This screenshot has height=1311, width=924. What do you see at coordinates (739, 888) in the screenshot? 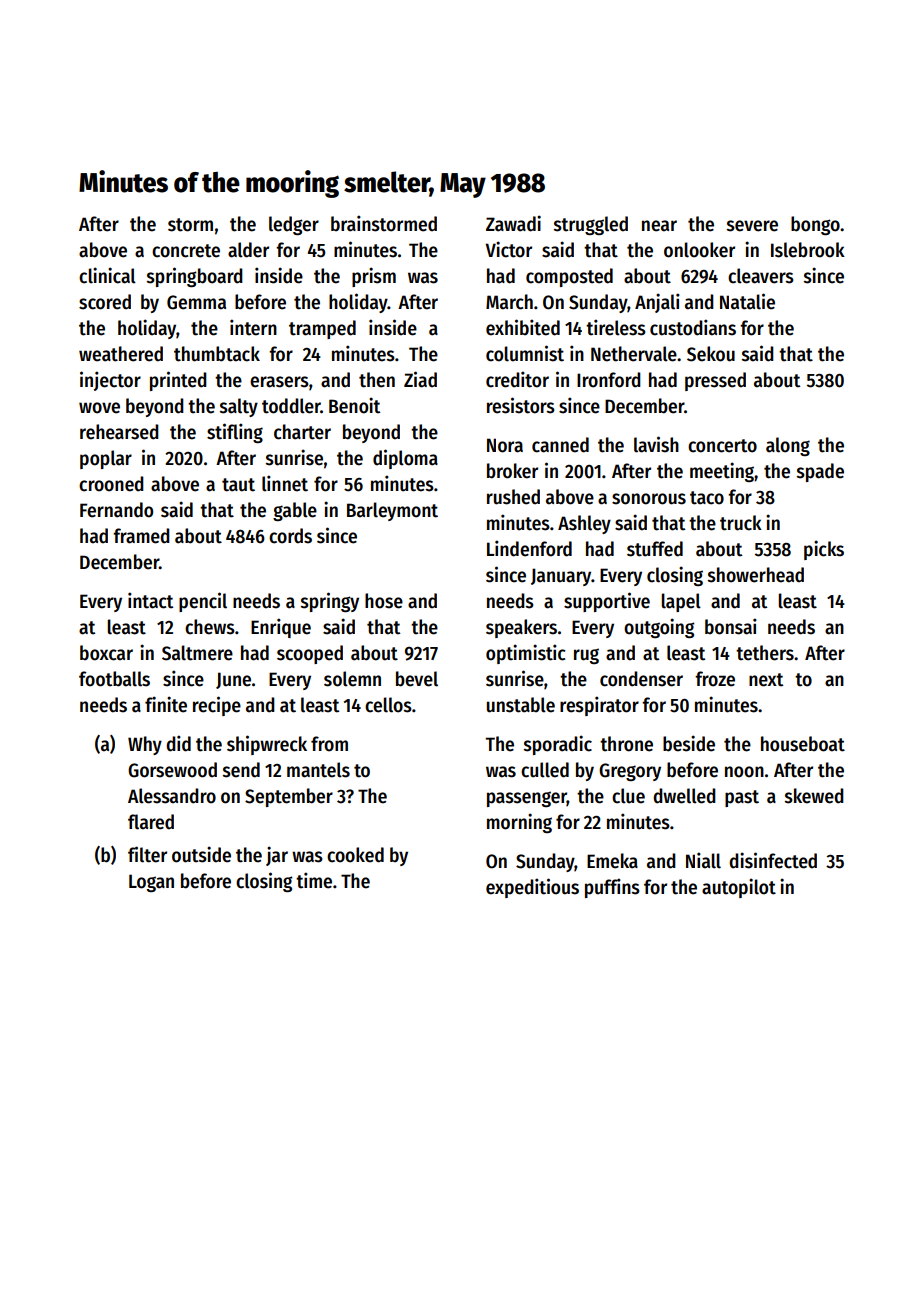
I see `autopilot` at bounding box center [739, 888].
